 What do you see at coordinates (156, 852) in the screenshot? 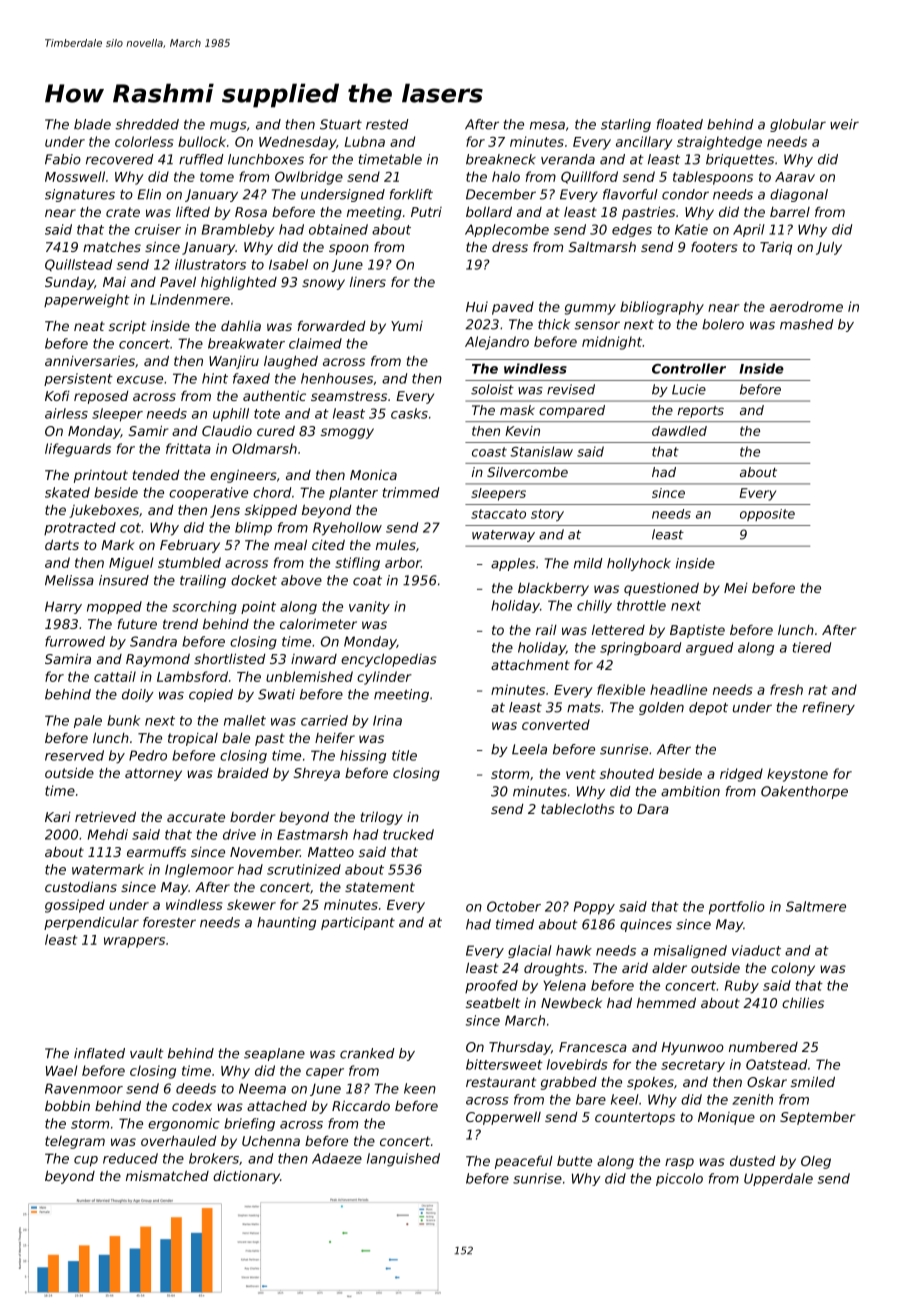
I see `earmuffs` at bounding box center [156, 852].
